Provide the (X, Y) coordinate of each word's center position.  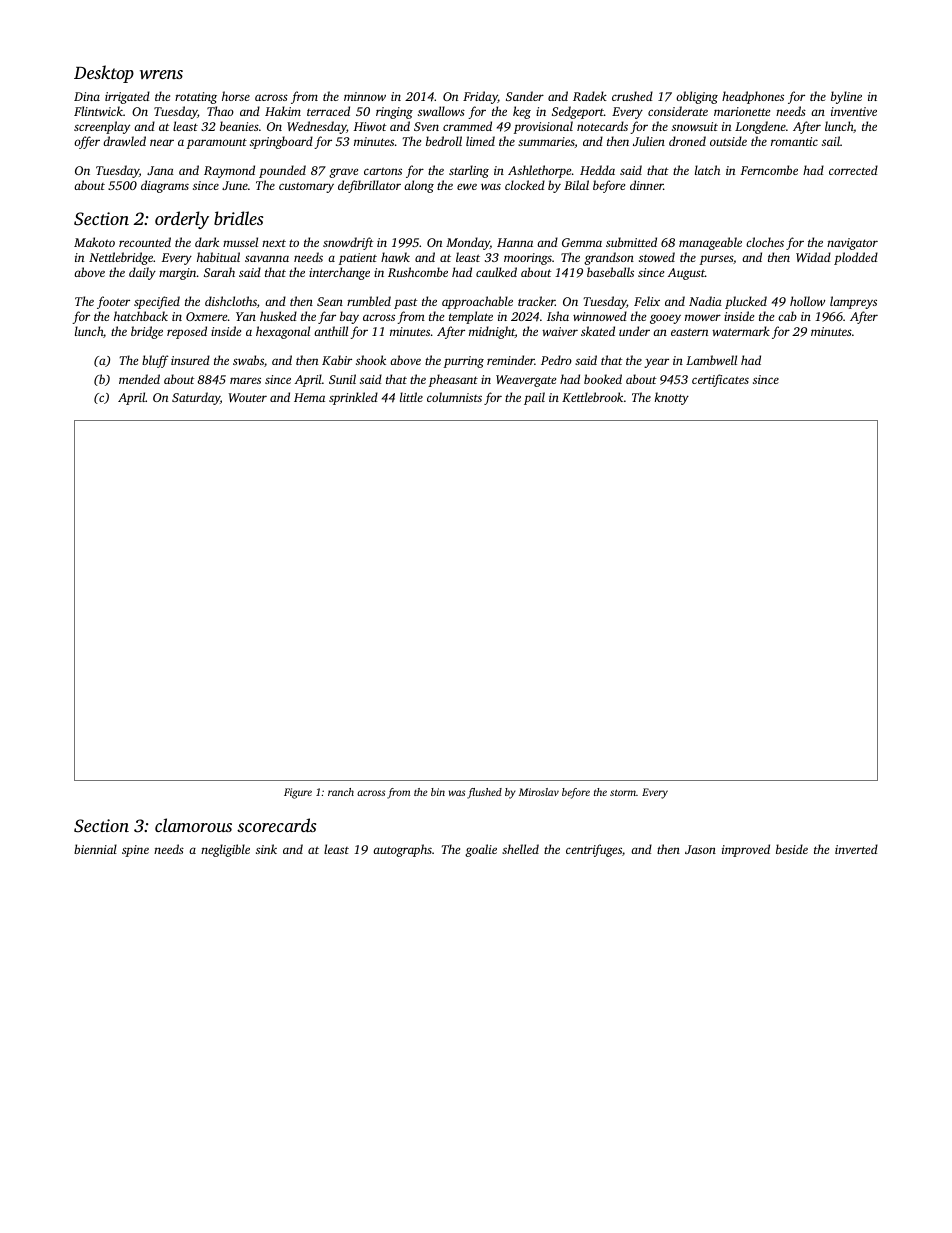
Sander (525, 96)
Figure (298, 793)
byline (846, 97)
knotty (672, 398)
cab (787, 316)
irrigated (127, 97)
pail (534, 398)
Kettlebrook (592, 397)
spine (135, 851)
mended (139, 379)
